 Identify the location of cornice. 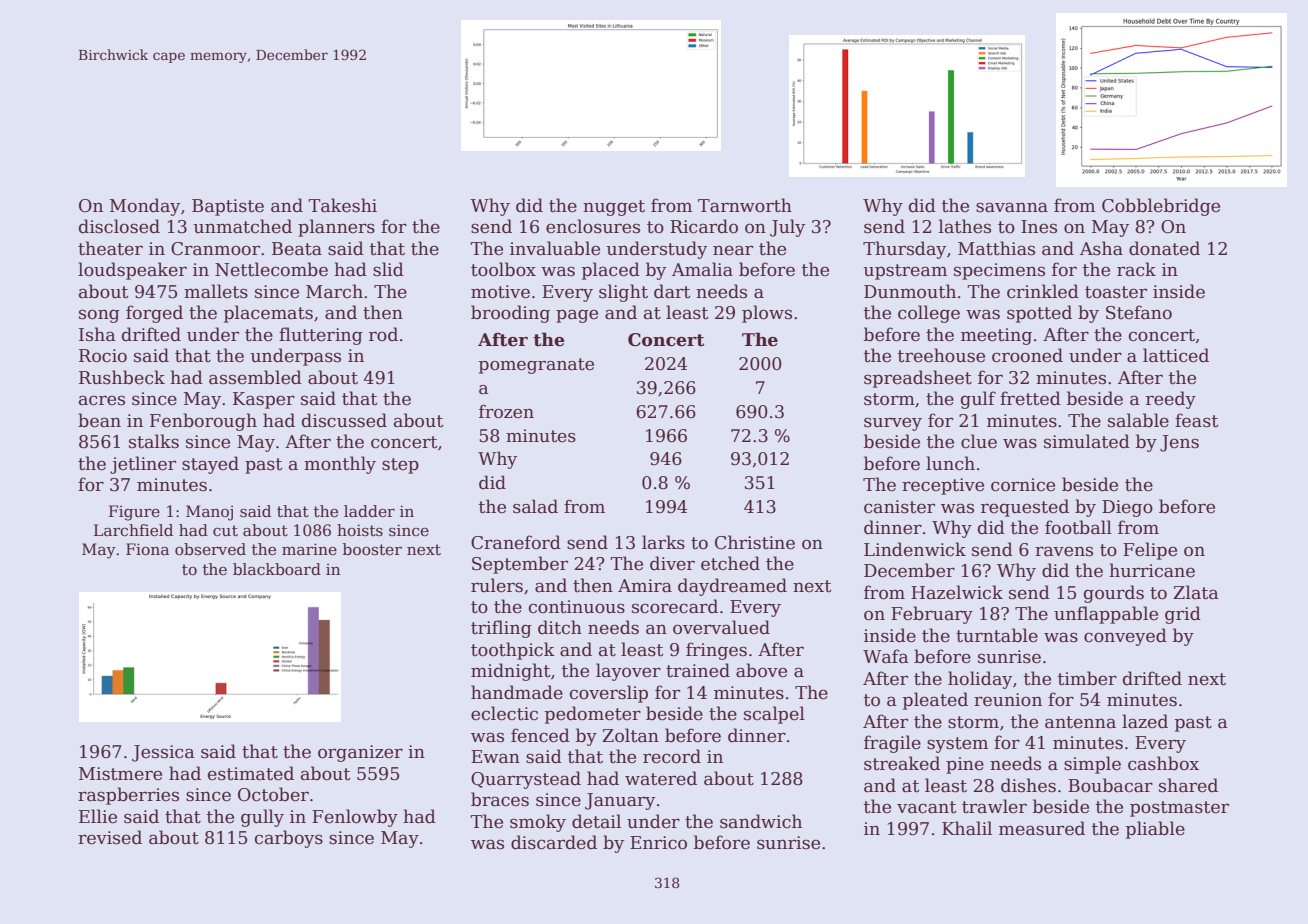
(1023, 485).
